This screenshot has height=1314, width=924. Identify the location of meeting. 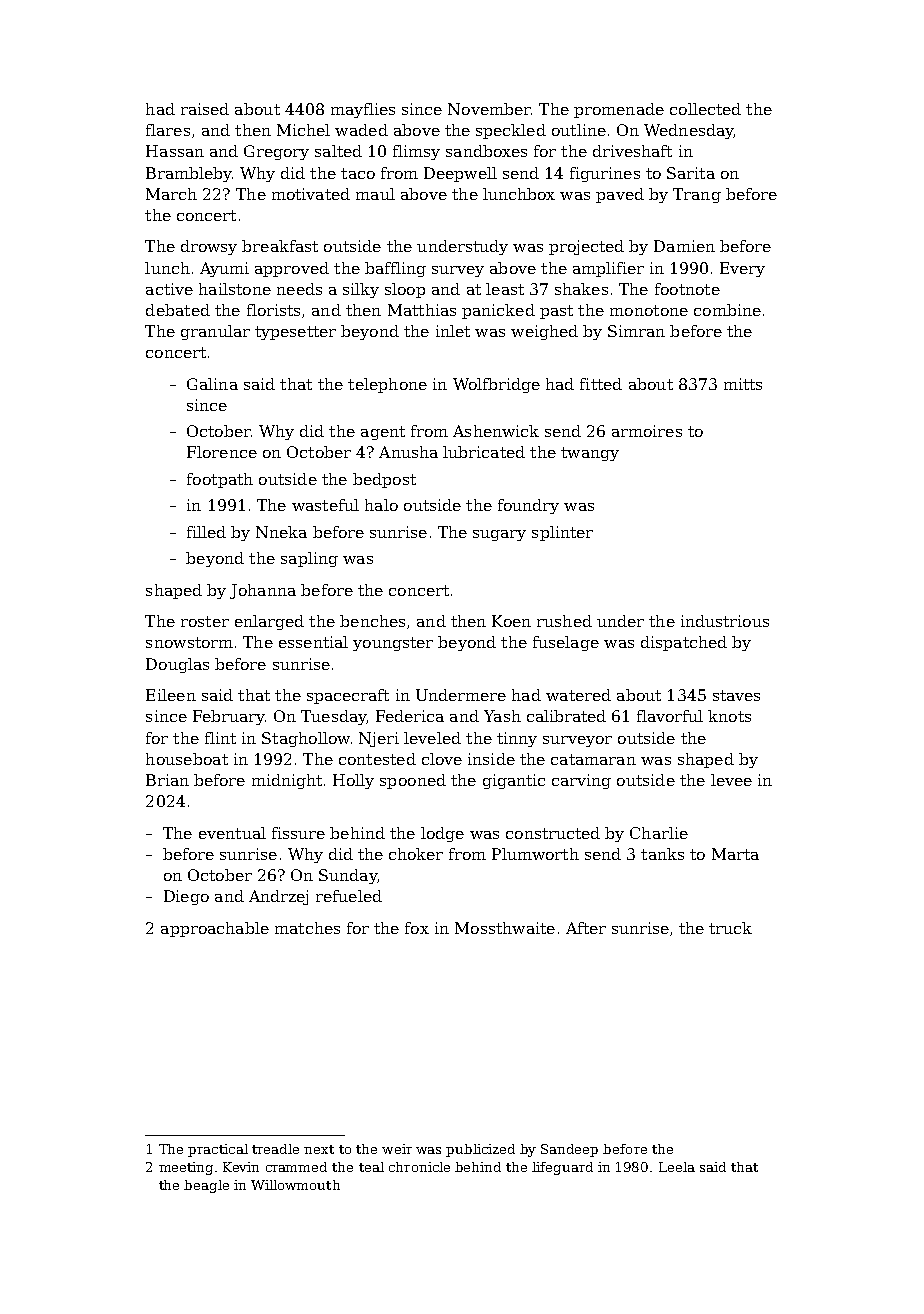
(186, 1168).
